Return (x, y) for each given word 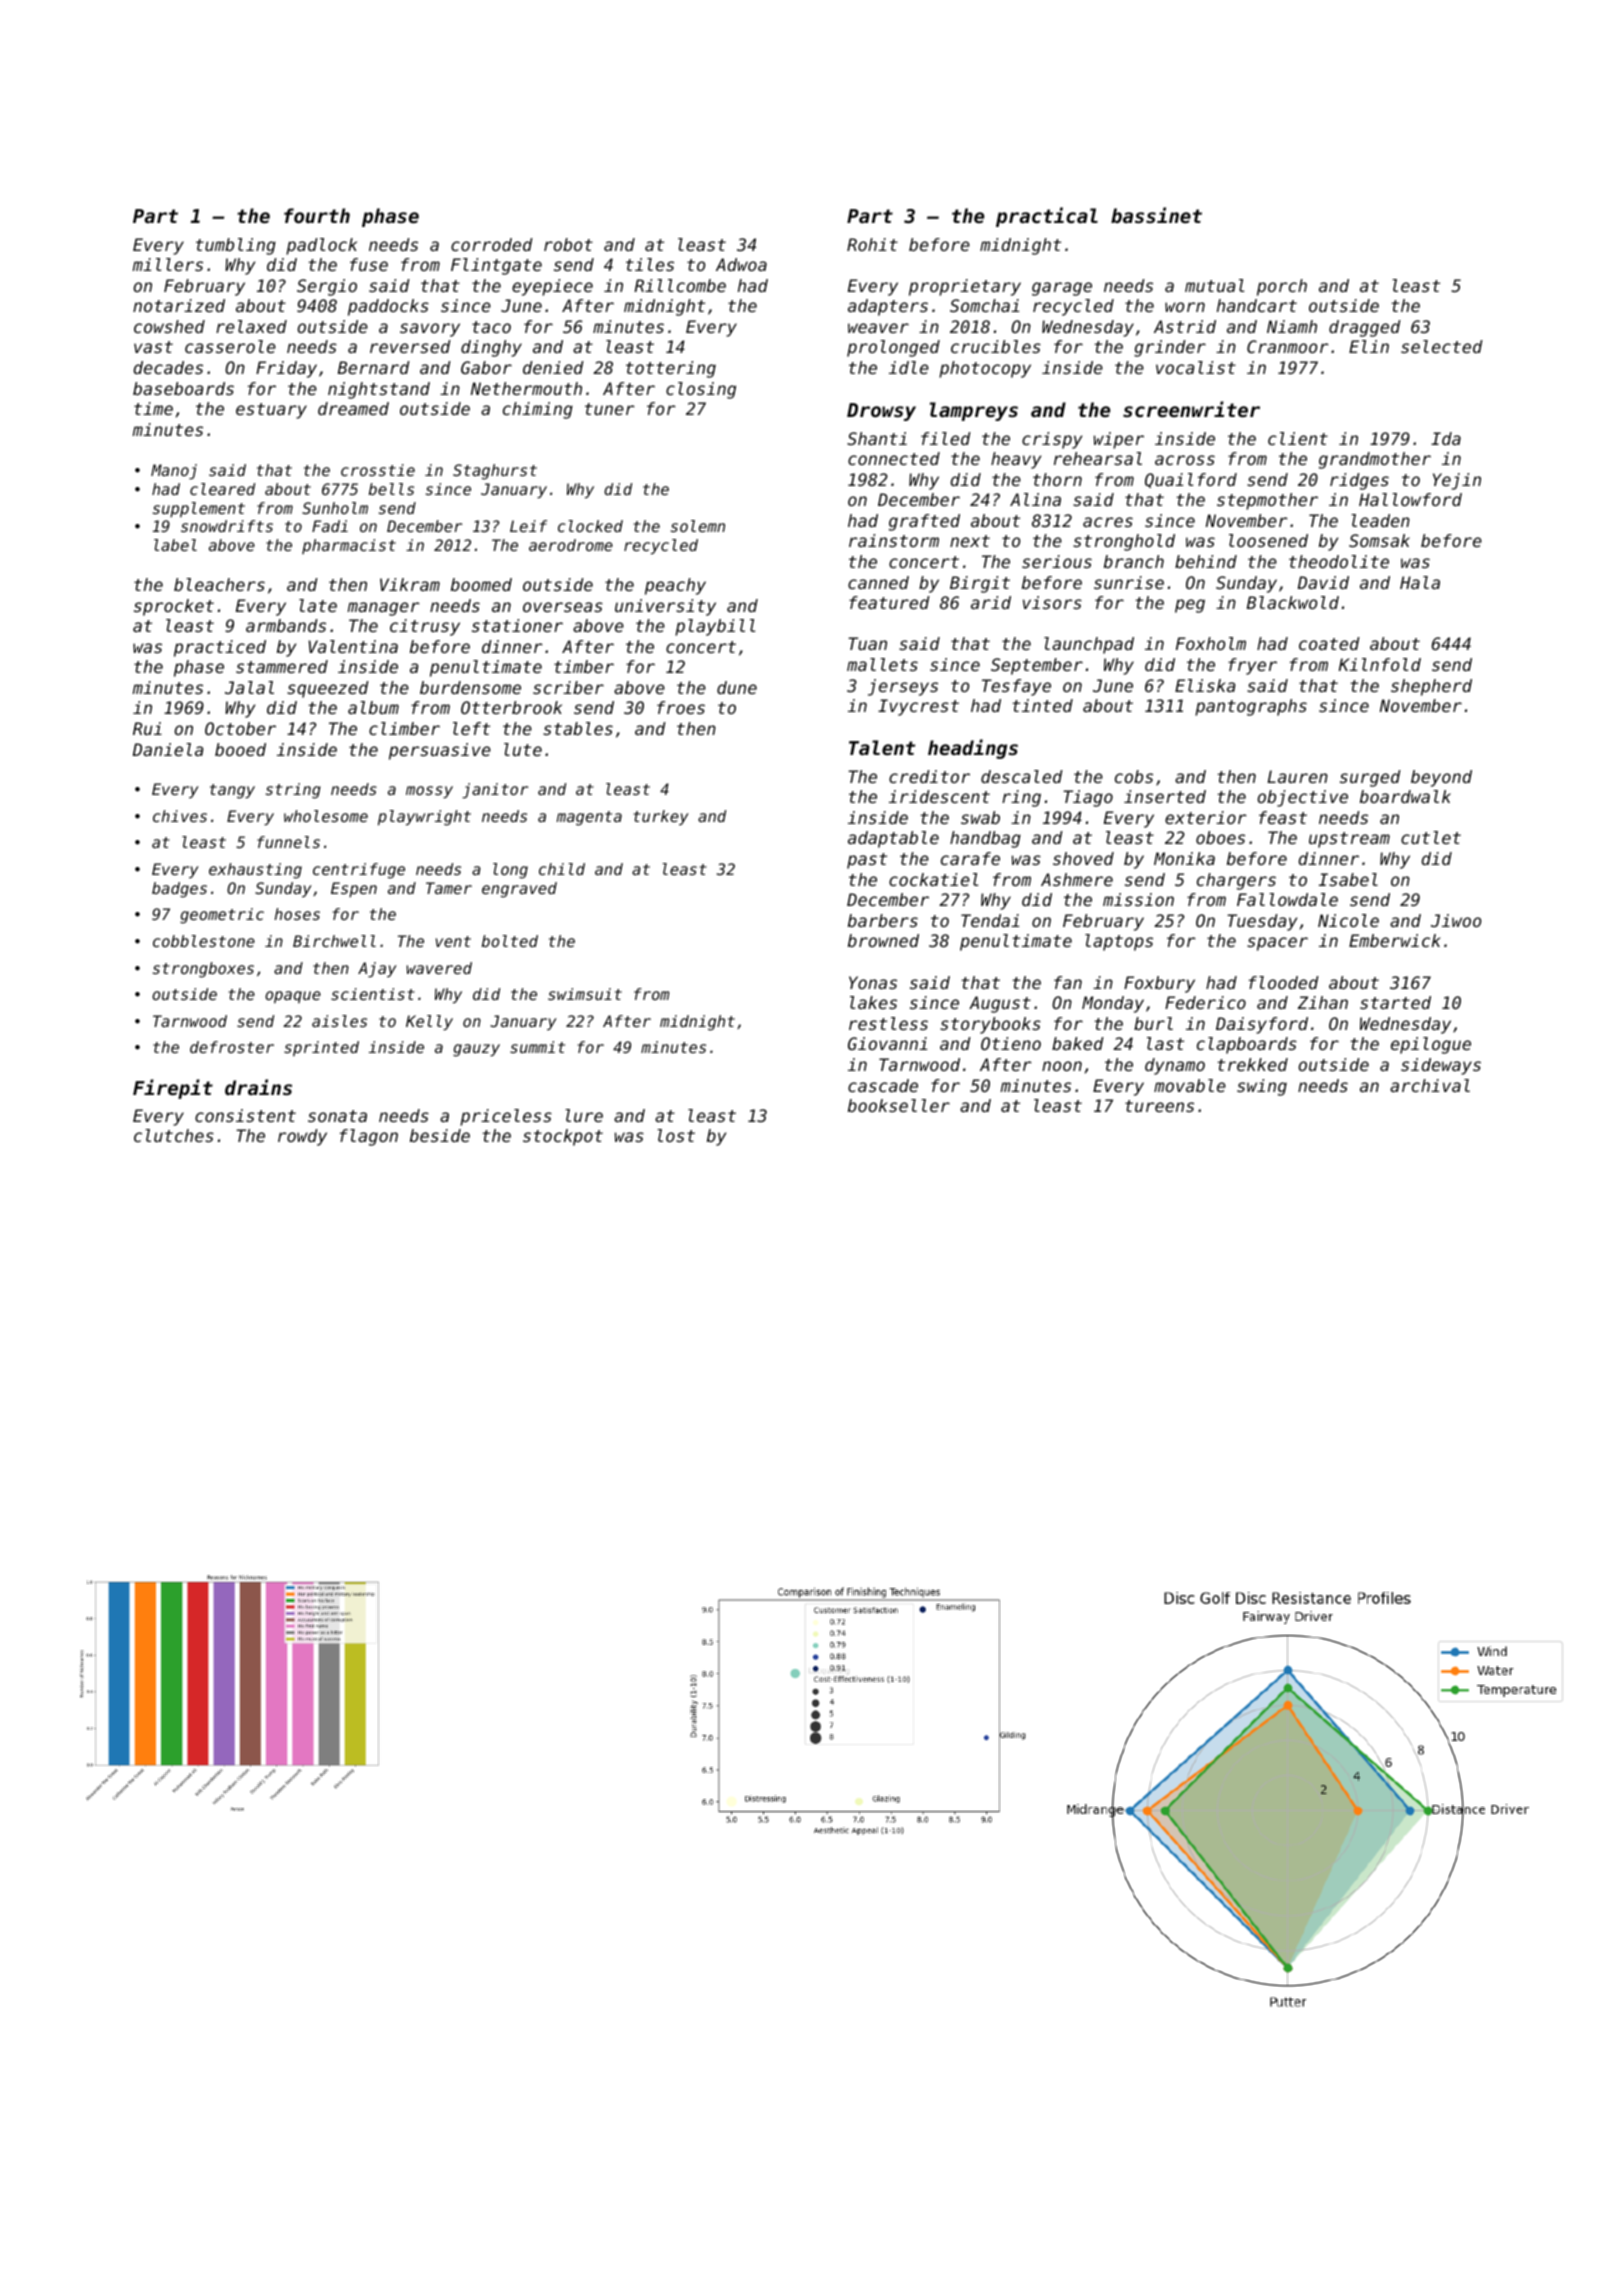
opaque (293, 997)
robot (568, 244)
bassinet (1156, 215)
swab (980, 817)
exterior (1206, 817)
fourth (317, 215)
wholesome (326, 816)
